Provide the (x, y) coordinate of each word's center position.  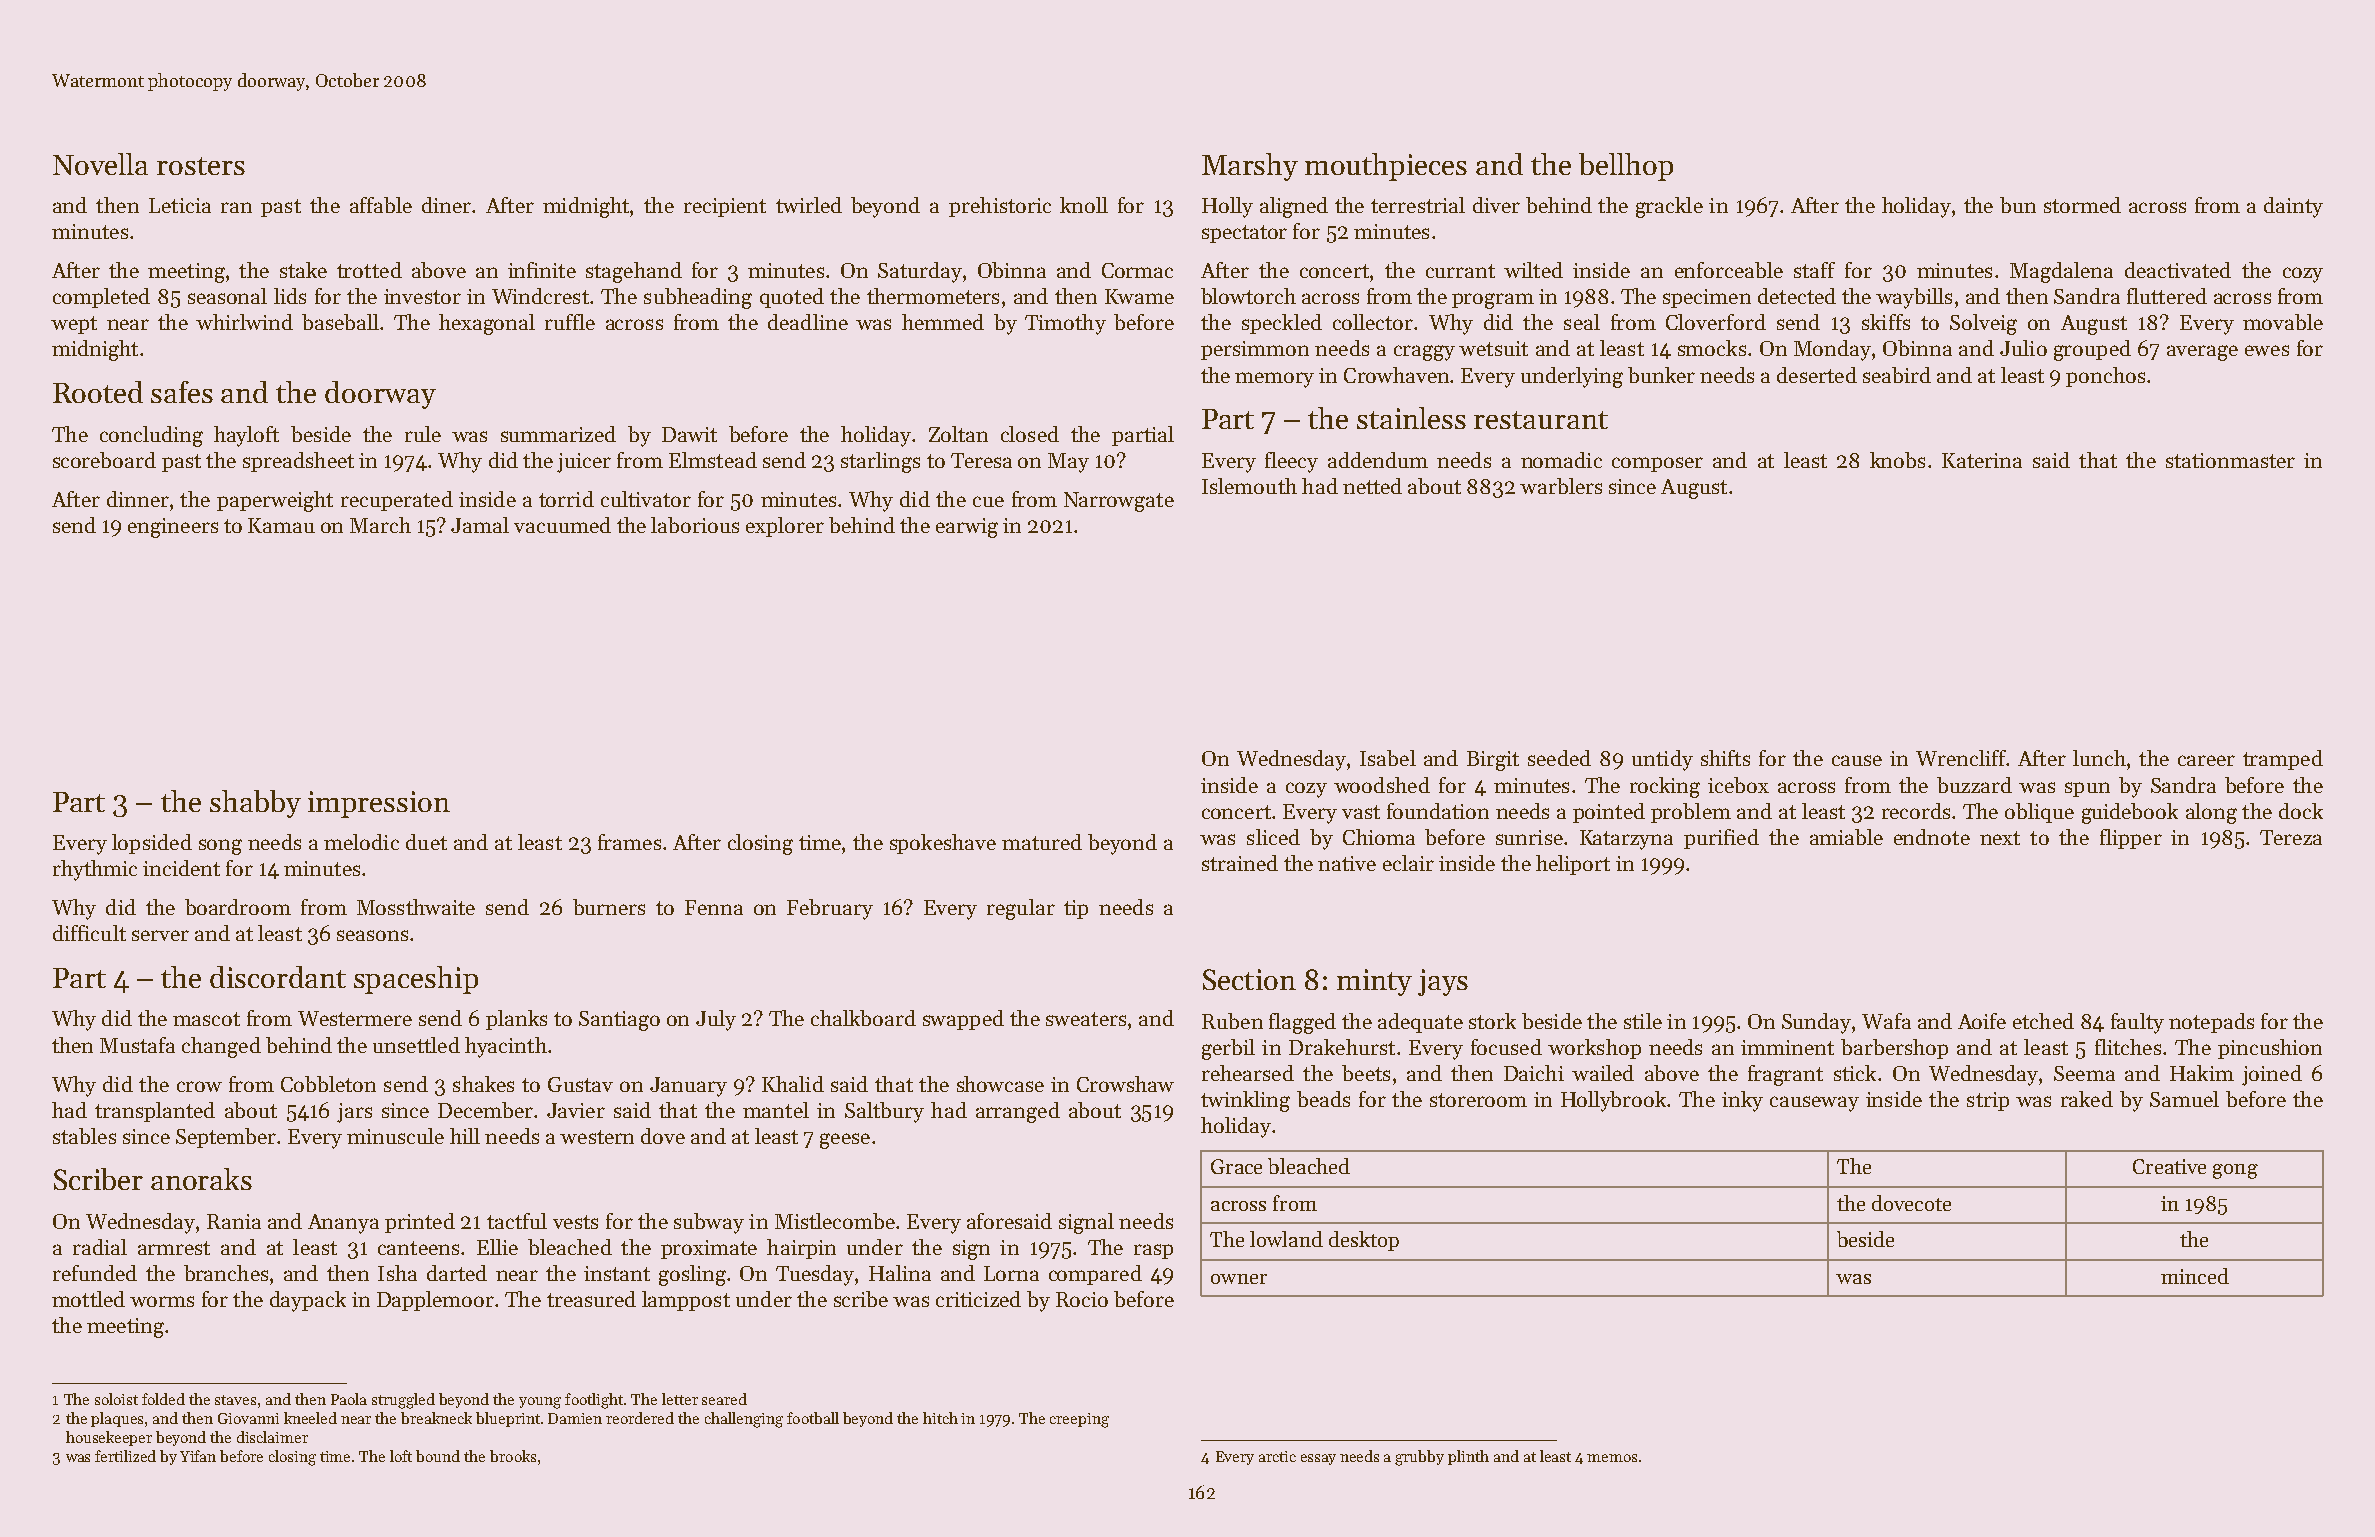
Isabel (1388, 758)
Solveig (1983, 324)
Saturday (920, 272)
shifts (1725, 758)
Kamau (281, 525)
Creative (2169, 1166)
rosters (201, 166)
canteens (418, 1248)
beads (1323, 1099)
